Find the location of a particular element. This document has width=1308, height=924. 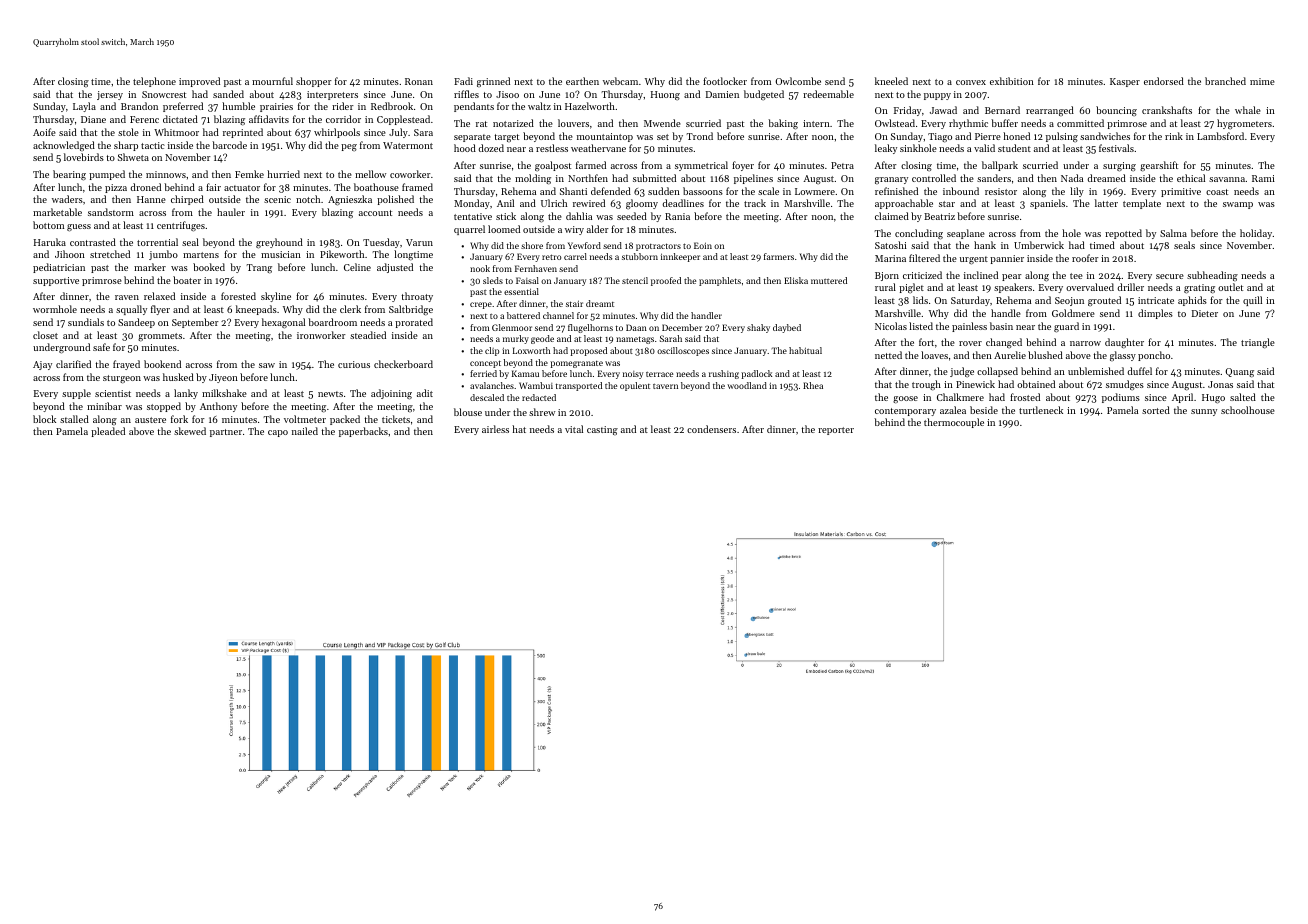

approachable is located at coordinates (904, 204).
